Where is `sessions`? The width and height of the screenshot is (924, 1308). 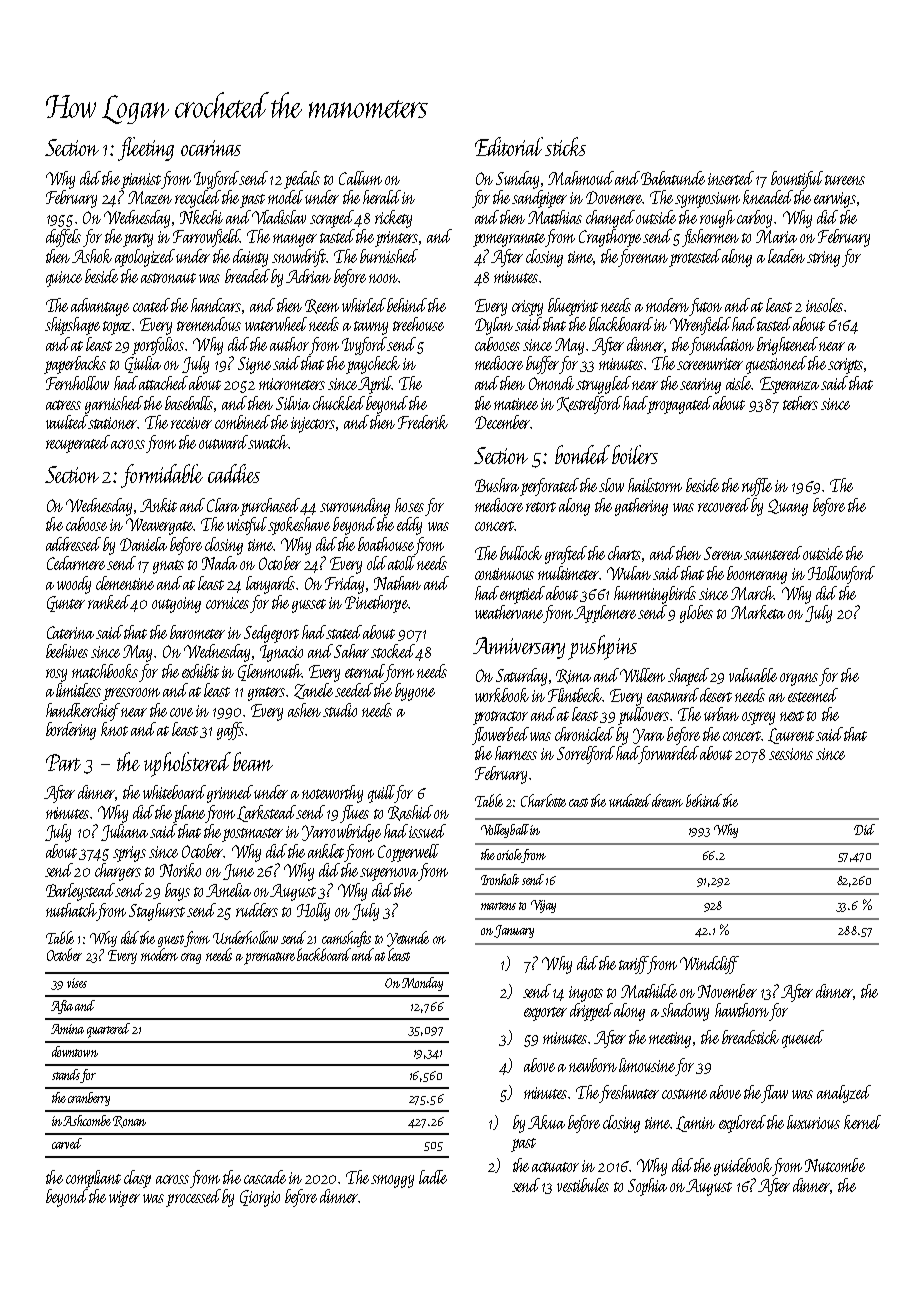
sessions is located at coordinates (791, 754).
